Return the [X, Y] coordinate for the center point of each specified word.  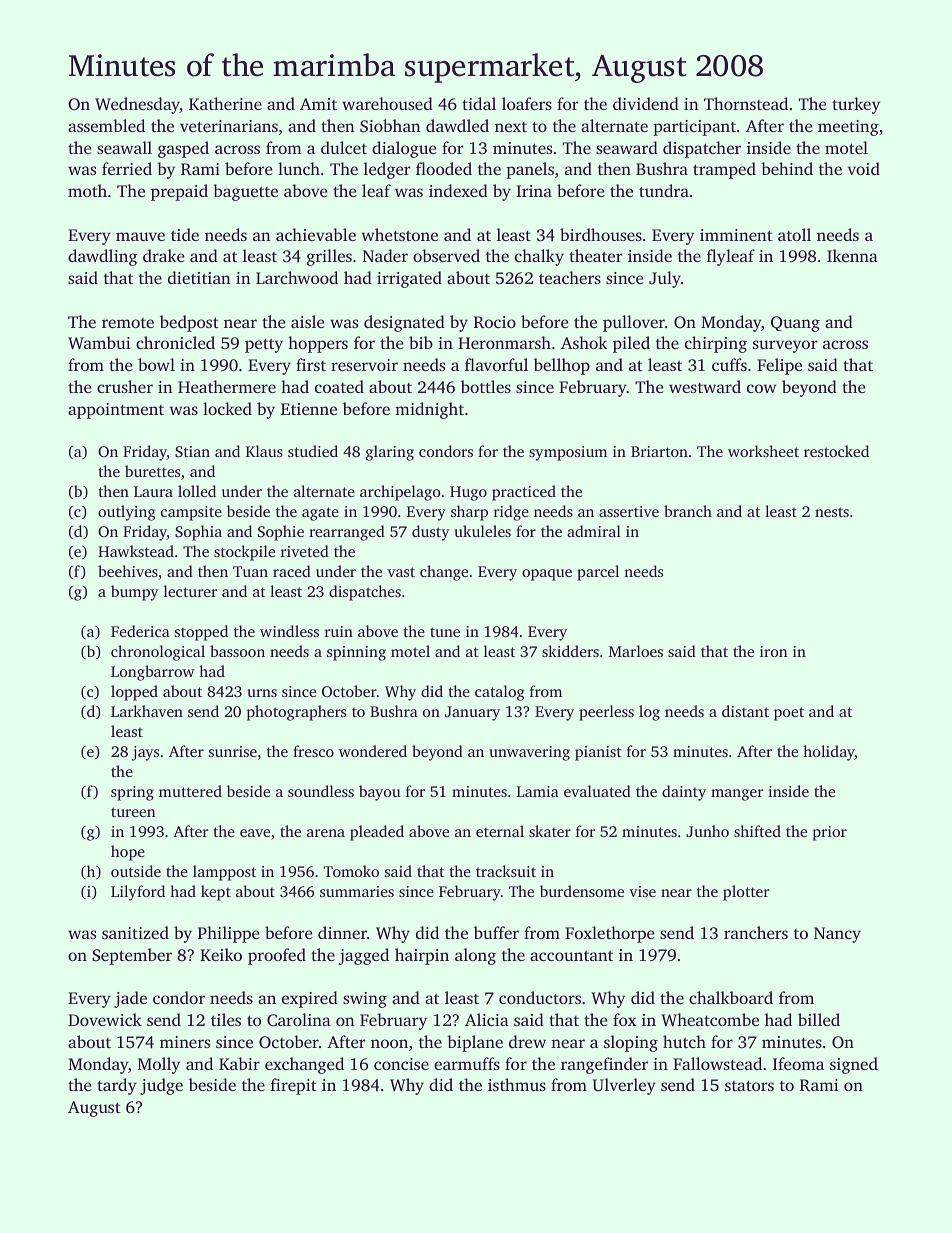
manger [737, 795]
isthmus [517, 1084]
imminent [736, 235]
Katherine [225, 103]
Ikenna [852, 255]
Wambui [99, 343]
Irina [534, 191]
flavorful [496, 364]
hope [128, 853]
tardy [117, 1086]
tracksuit [506, 871]
